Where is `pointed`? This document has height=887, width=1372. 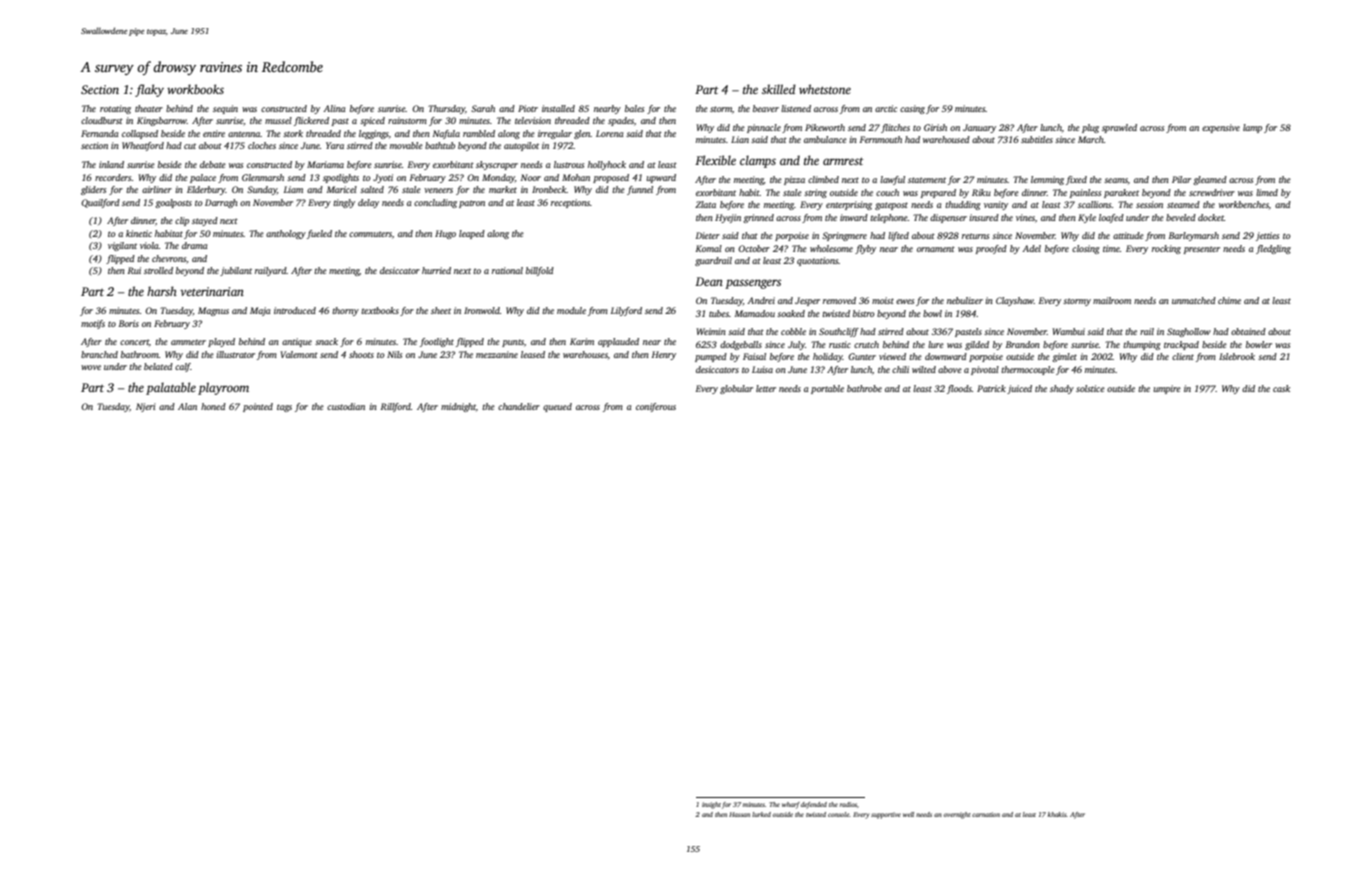
pointed is located at coordinates (258, 407).
